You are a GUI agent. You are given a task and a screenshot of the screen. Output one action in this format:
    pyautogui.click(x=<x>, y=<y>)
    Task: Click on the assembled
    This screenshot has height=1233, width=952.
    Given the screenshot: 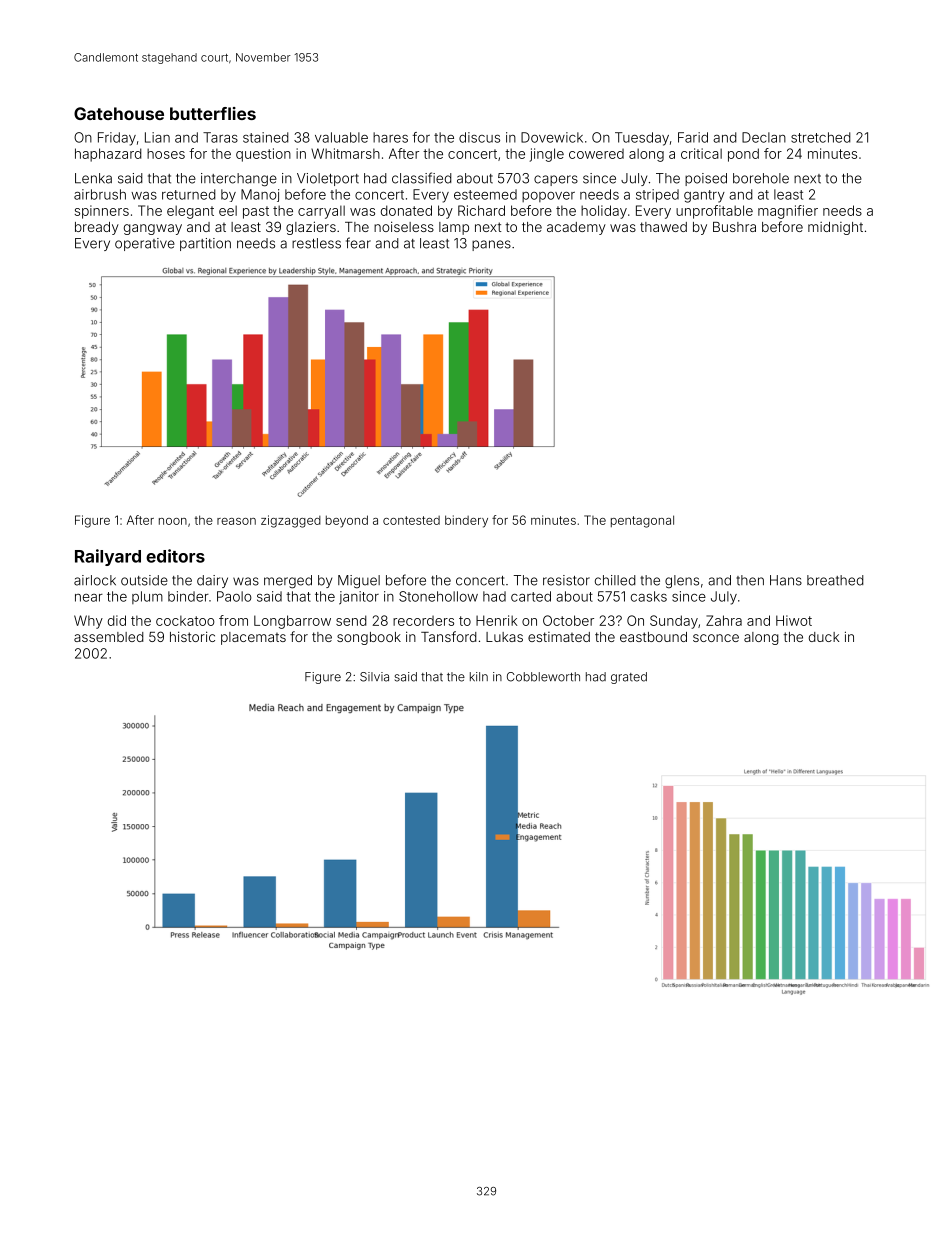 What is the action you would take?
    pyautogui.click(x=109, y=637)
